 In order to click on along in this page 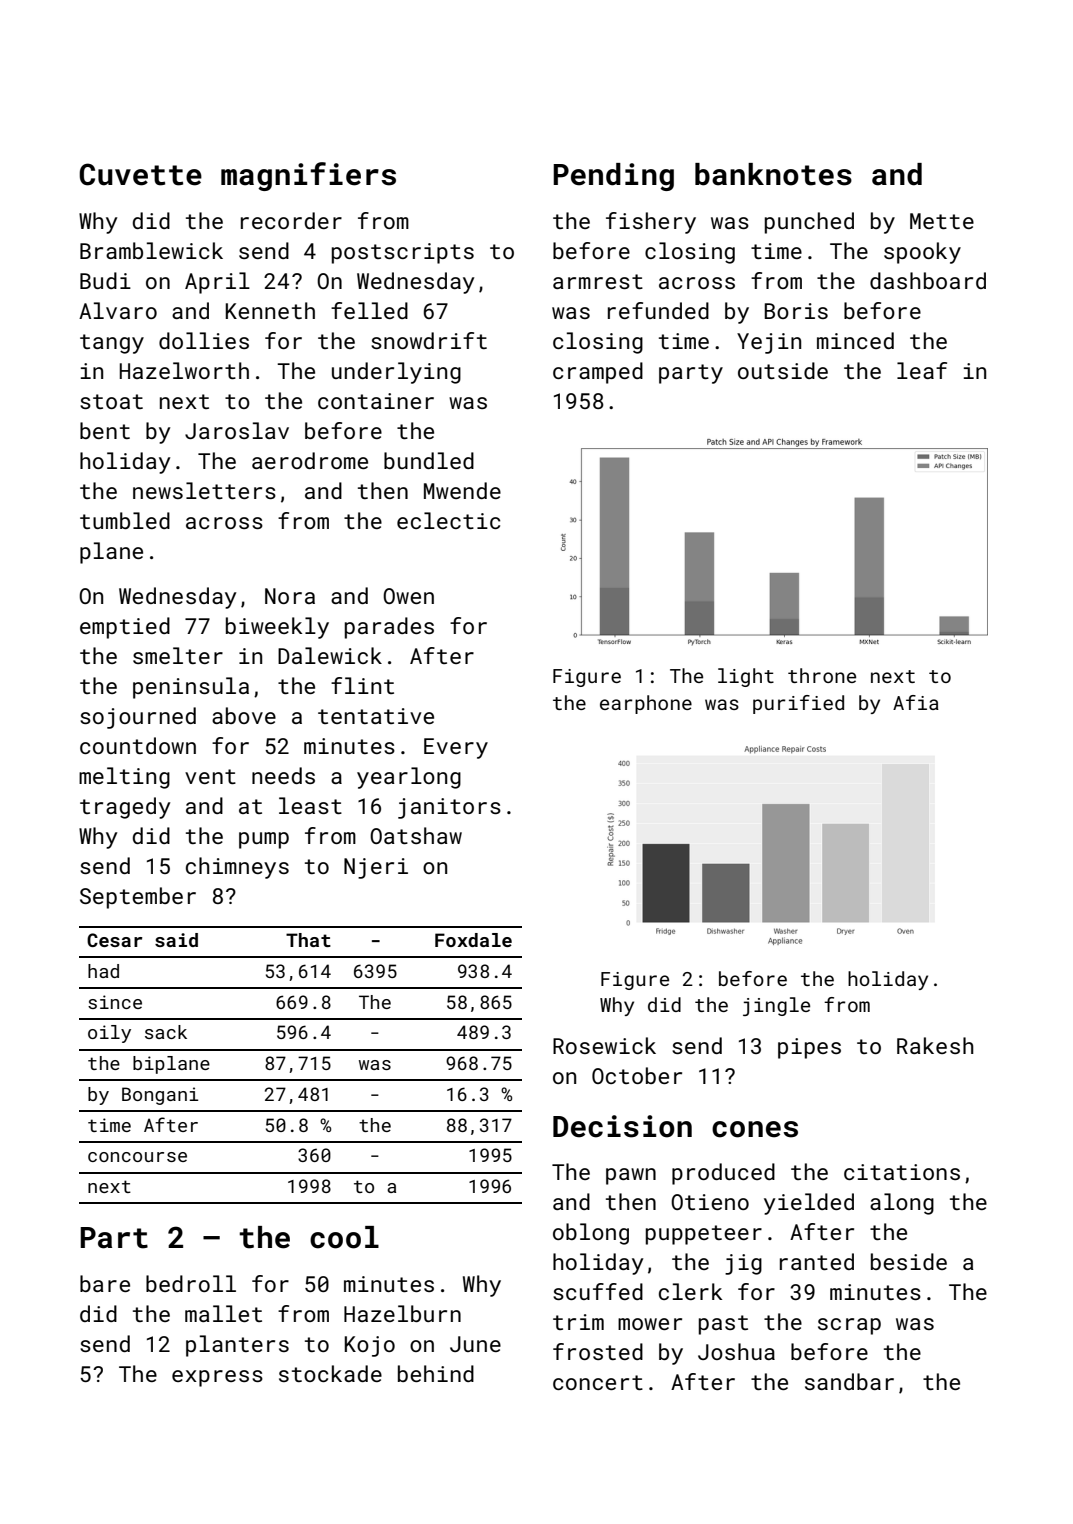, I will do `click(902, 1204)`.
